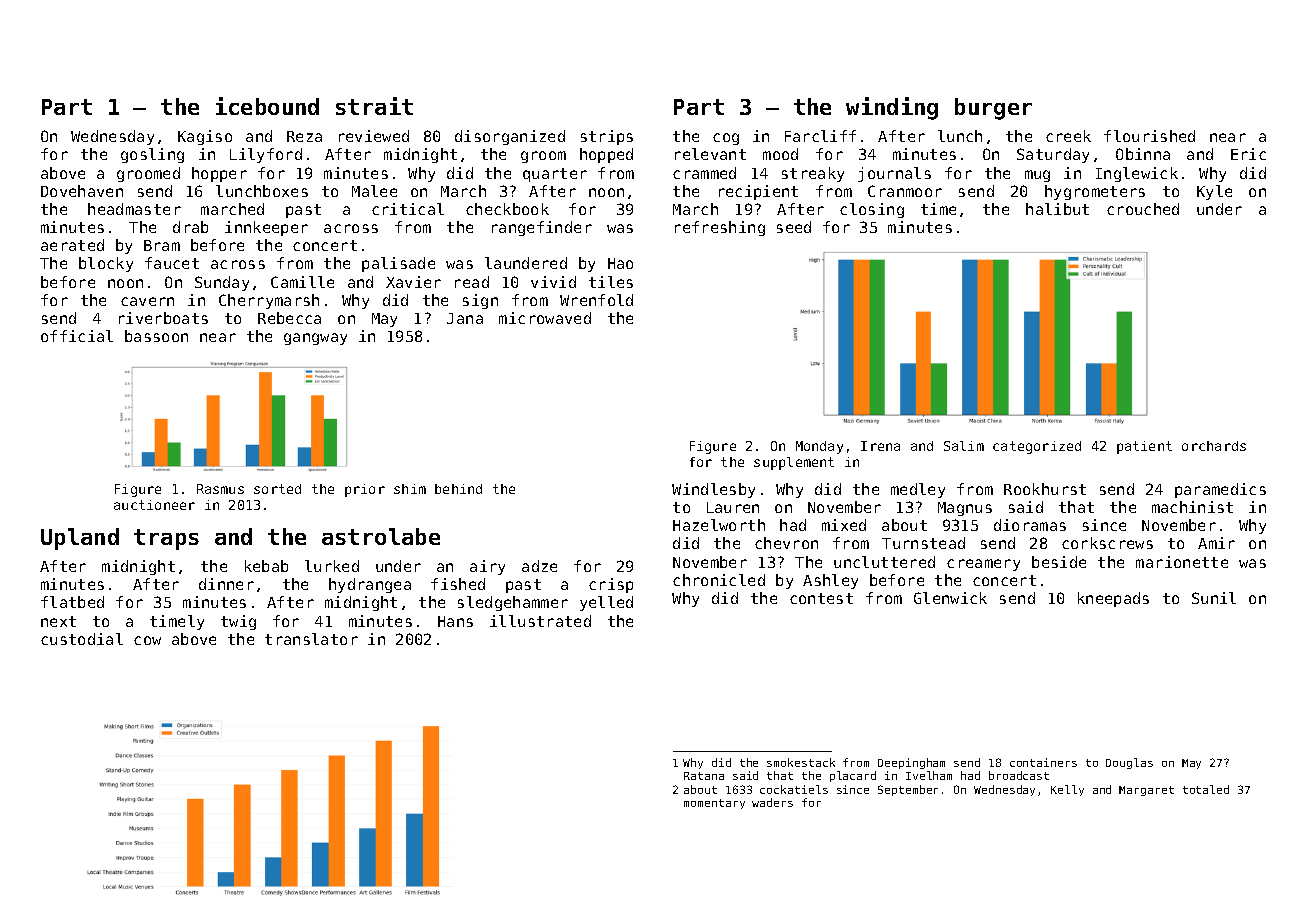 The height and width of the image is (924, 1308). I want to click on sorted, so click(277, 489).
